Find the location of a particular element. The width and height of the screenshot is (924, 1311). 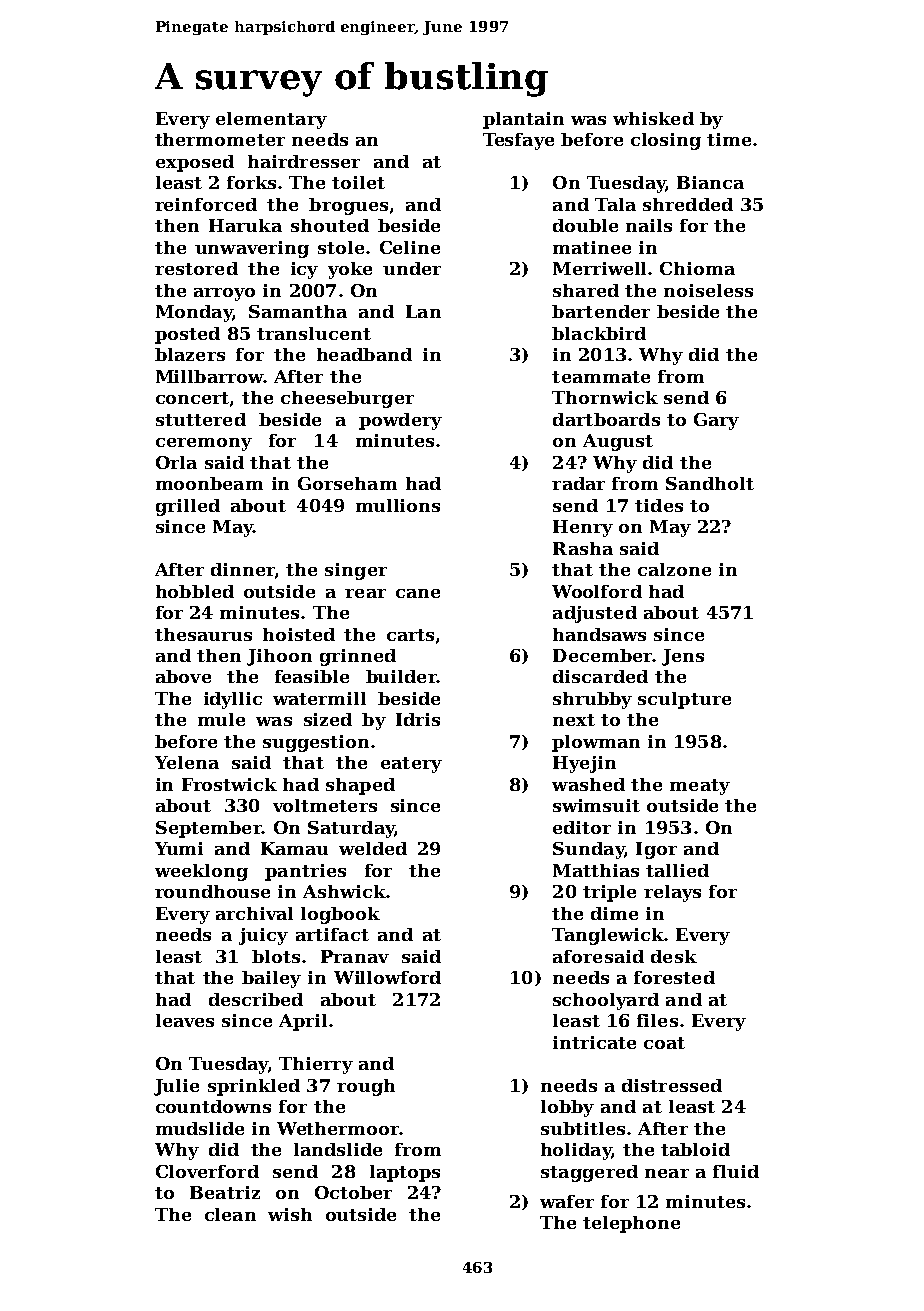

cheeseburger is located at coordinates (347, 399).
